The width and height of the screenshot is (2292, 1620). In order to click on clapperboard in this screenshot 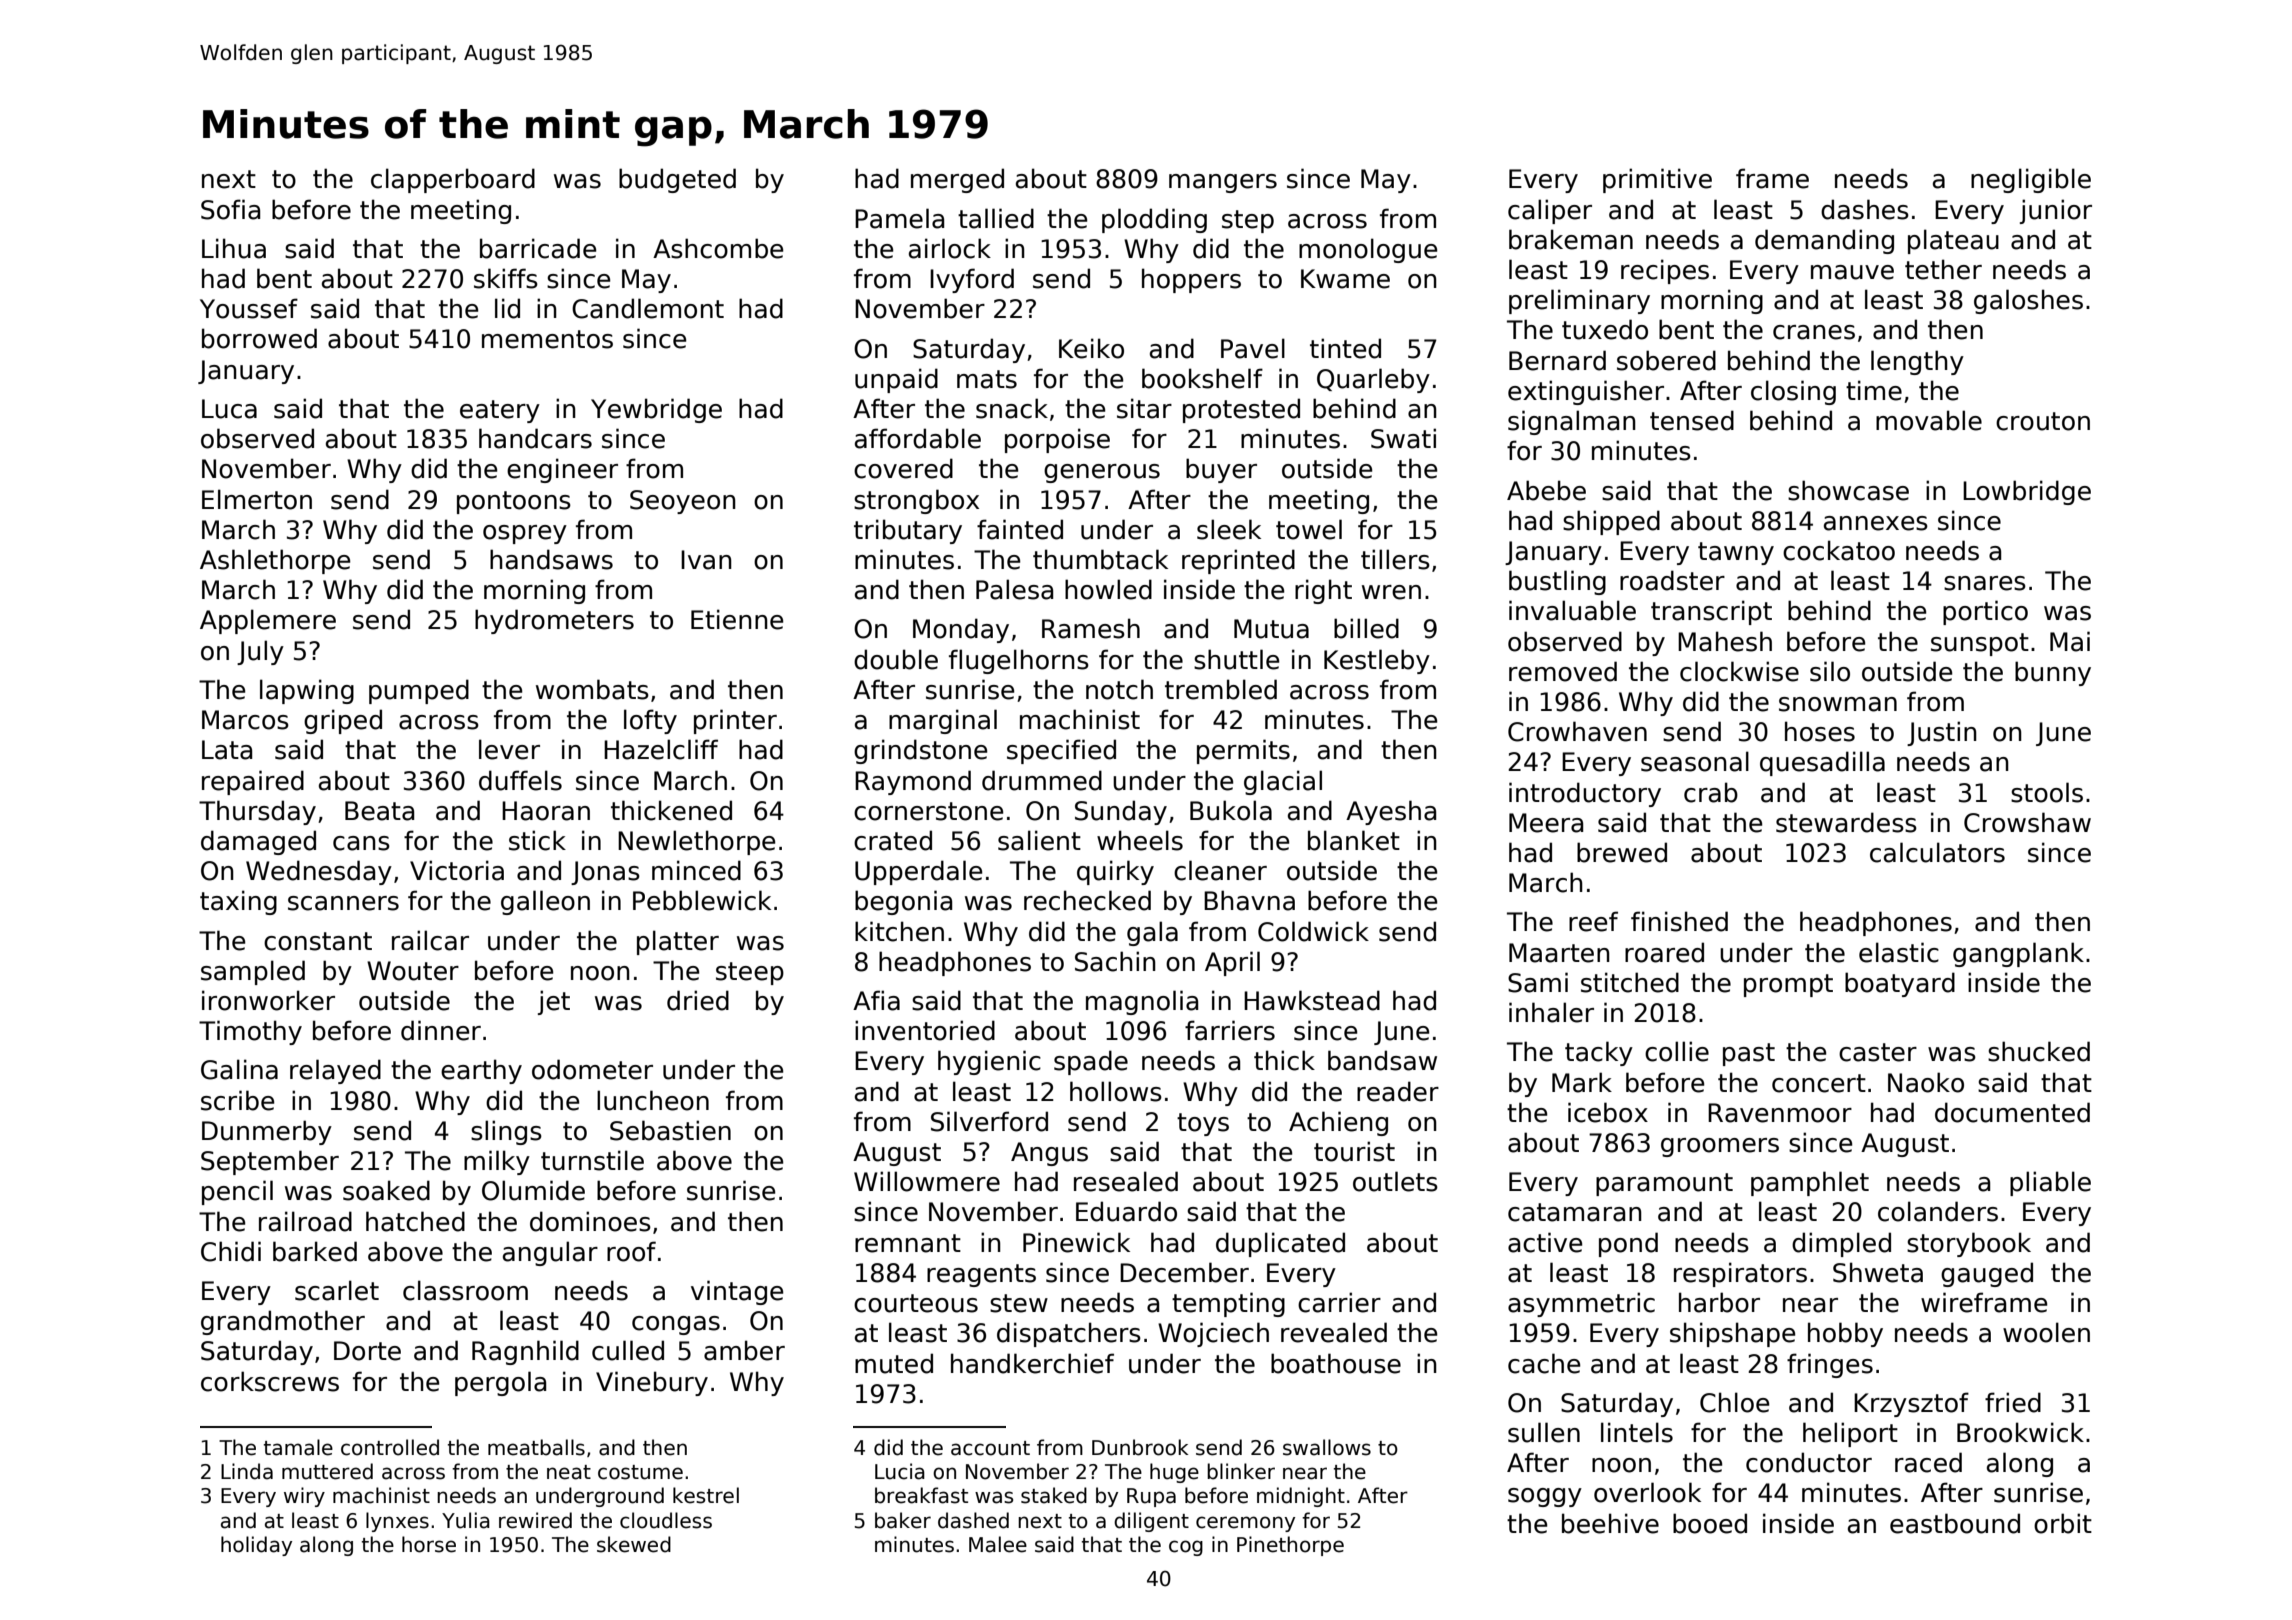, I will do `click(453, 180)`.
